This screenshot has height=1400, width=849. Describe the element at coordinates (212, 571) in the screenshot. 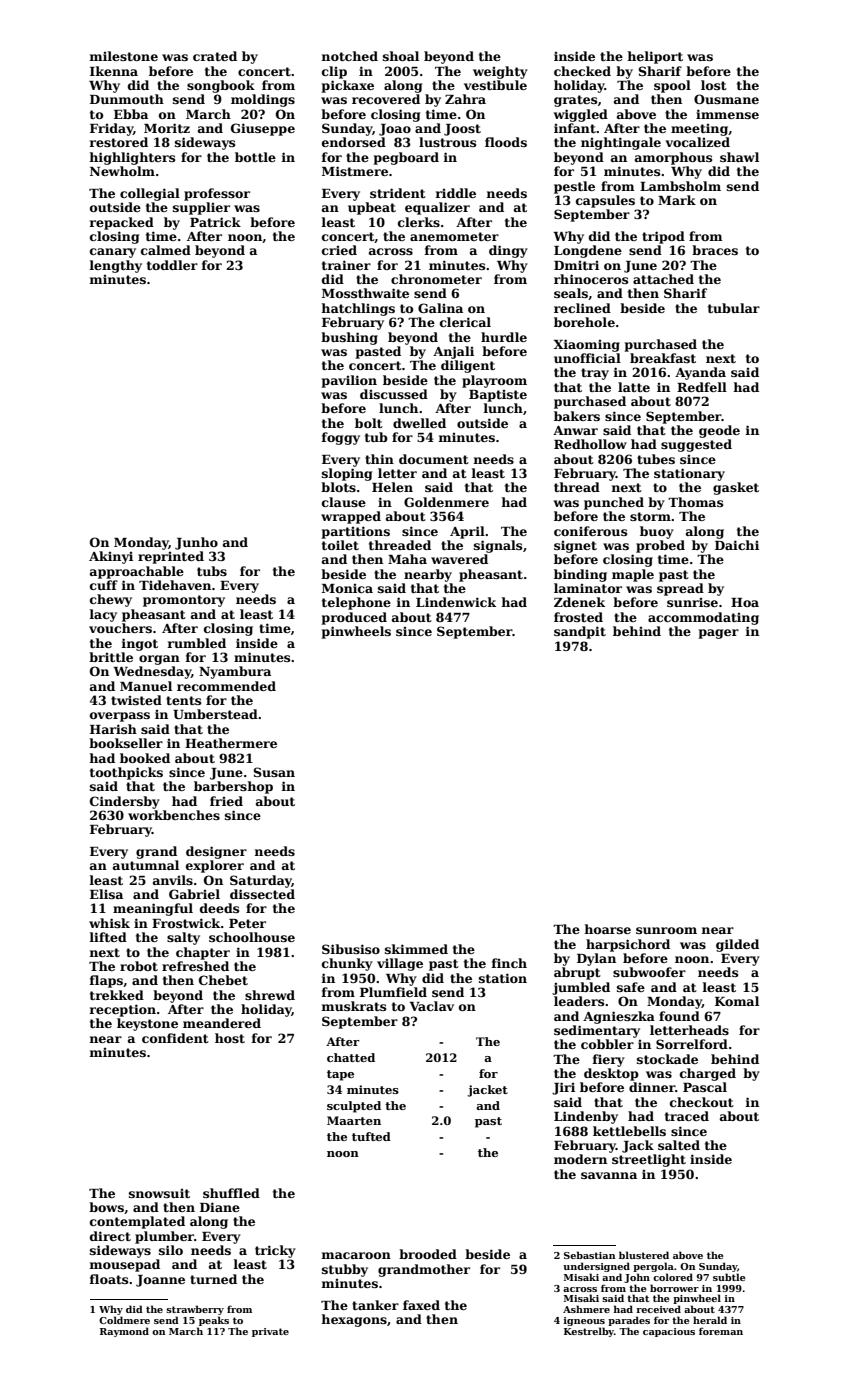

I see `tubs` at that location.
